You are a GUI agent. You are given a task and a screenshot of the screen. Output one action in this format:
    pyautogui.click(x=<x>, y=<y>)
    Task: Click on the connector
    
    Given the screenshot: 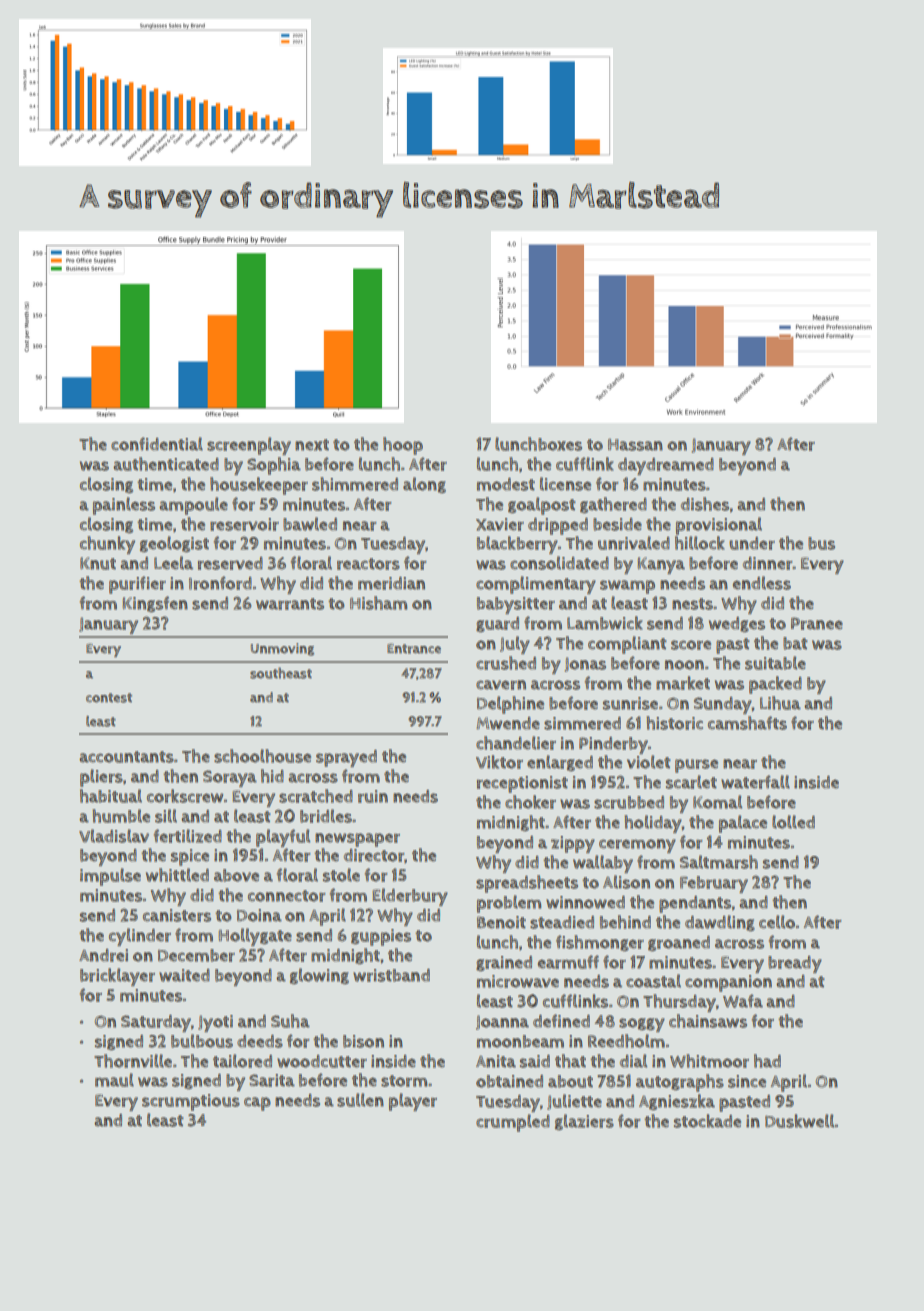 What is the action you would take?
    pyautogui.click(x=287, y=896)
